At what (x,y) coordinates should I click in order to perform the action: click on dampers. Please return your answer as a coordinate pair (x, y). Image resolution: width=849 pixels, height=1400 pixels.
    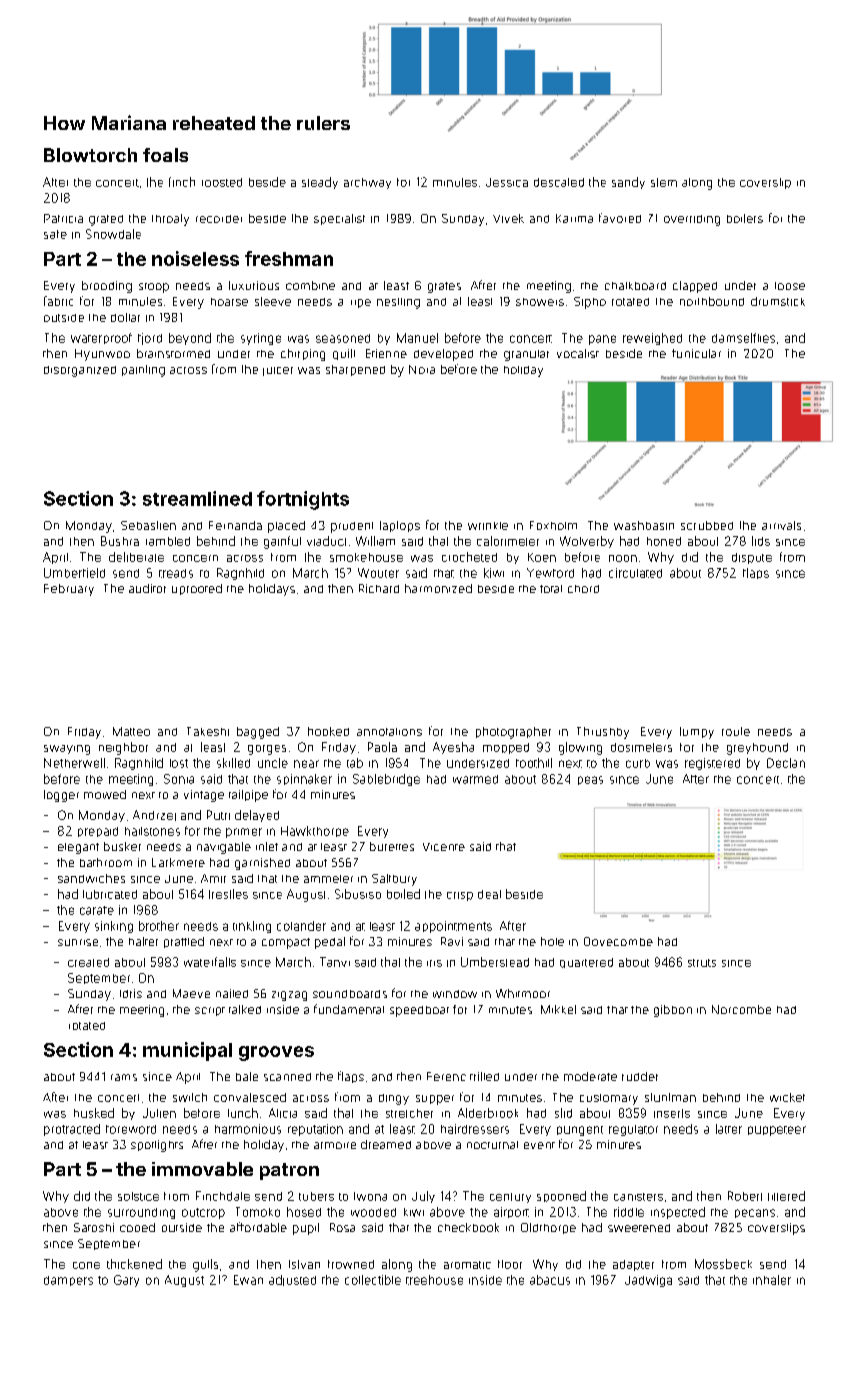
    Looking at the image, I should click on (68, 1281).
